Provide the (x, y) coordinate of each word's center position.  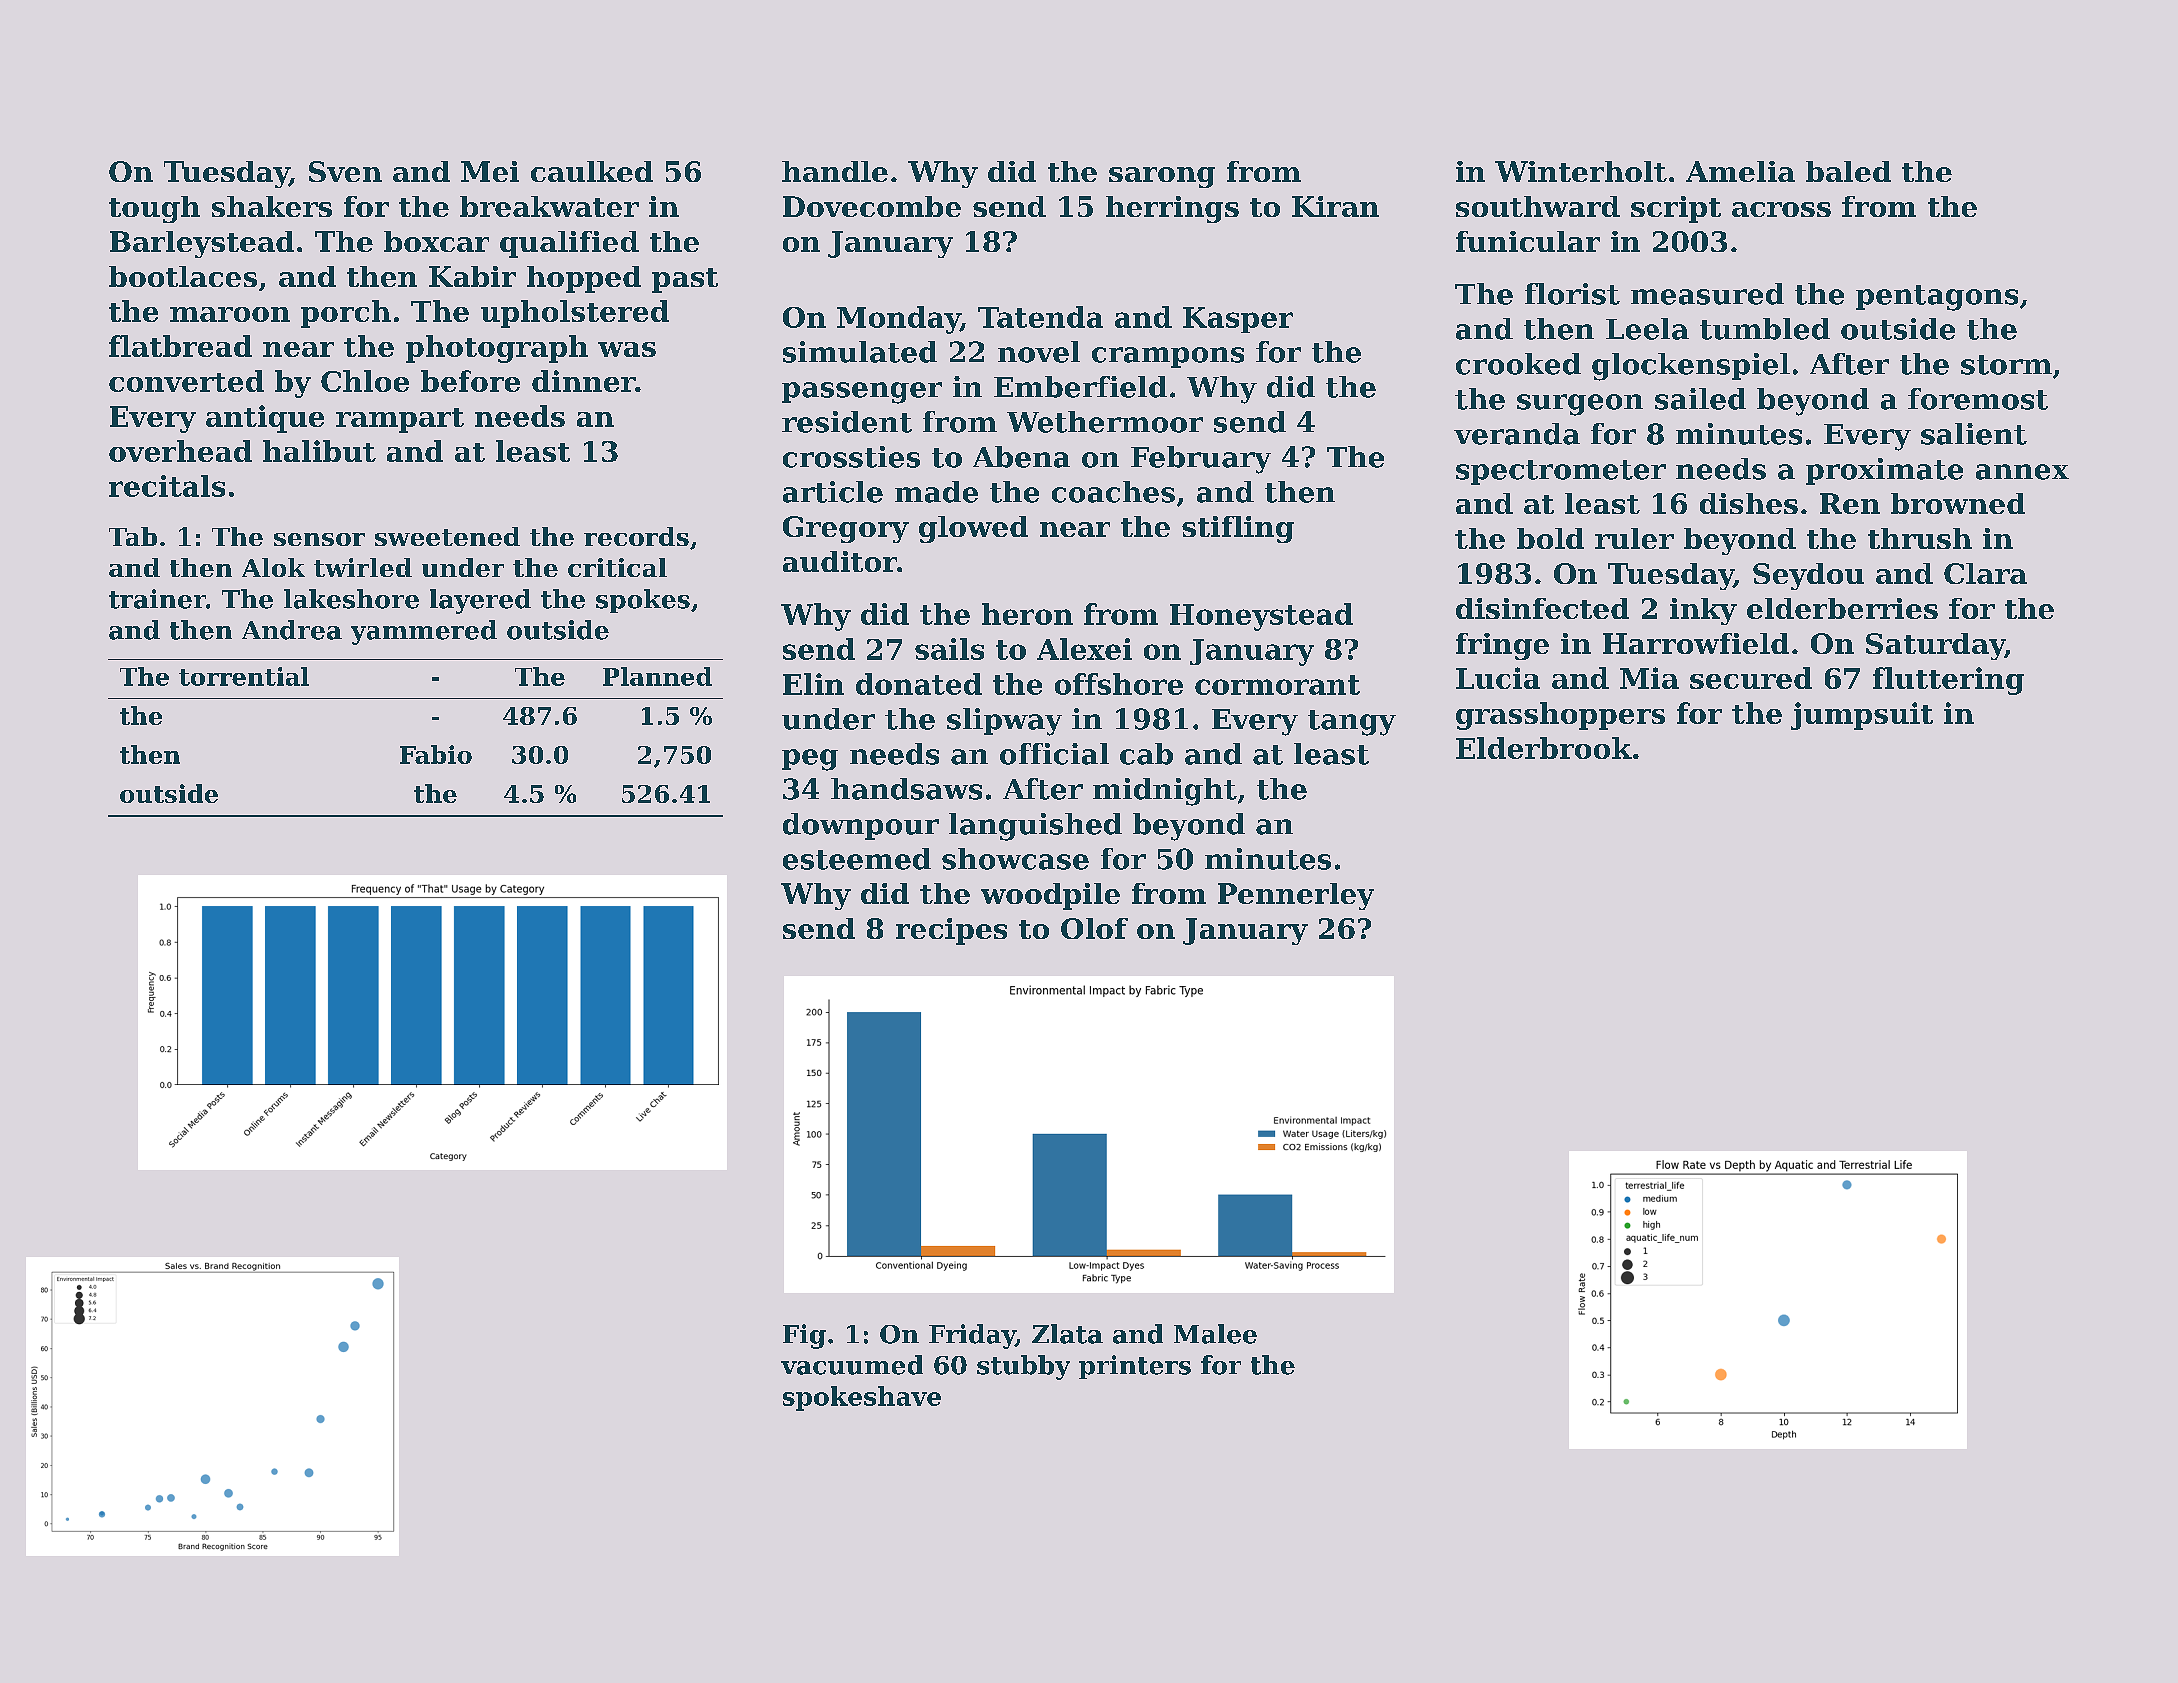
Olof (1094, 928)
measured (1707, 294)
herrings (1172, 209)
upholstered (575, 314)
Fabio (436, 754)
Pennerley (1296, 896)
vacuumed (852, 1365)
